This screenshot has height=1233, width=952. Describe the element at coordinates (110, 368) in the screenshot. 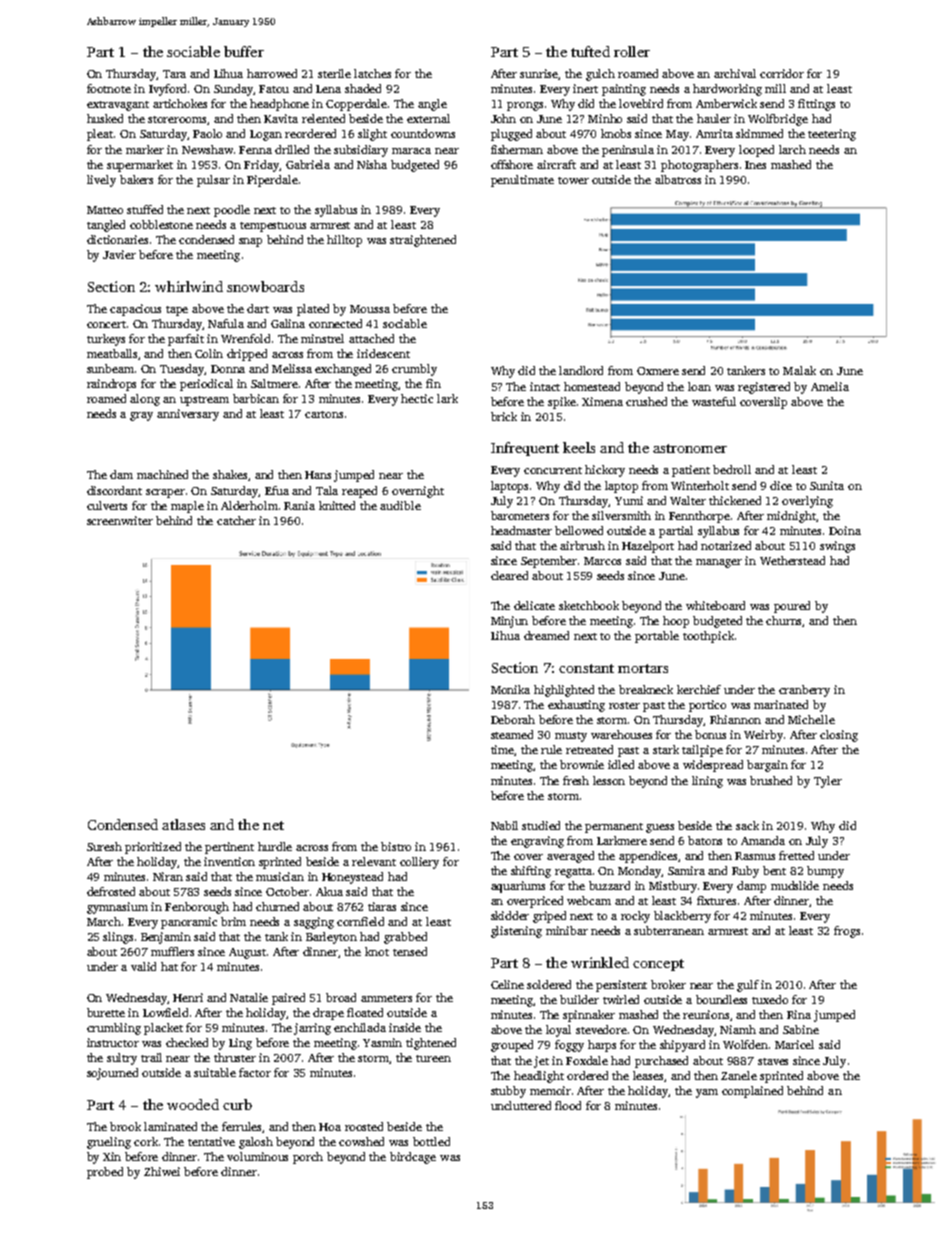

I see `sunbeam` at that location.
